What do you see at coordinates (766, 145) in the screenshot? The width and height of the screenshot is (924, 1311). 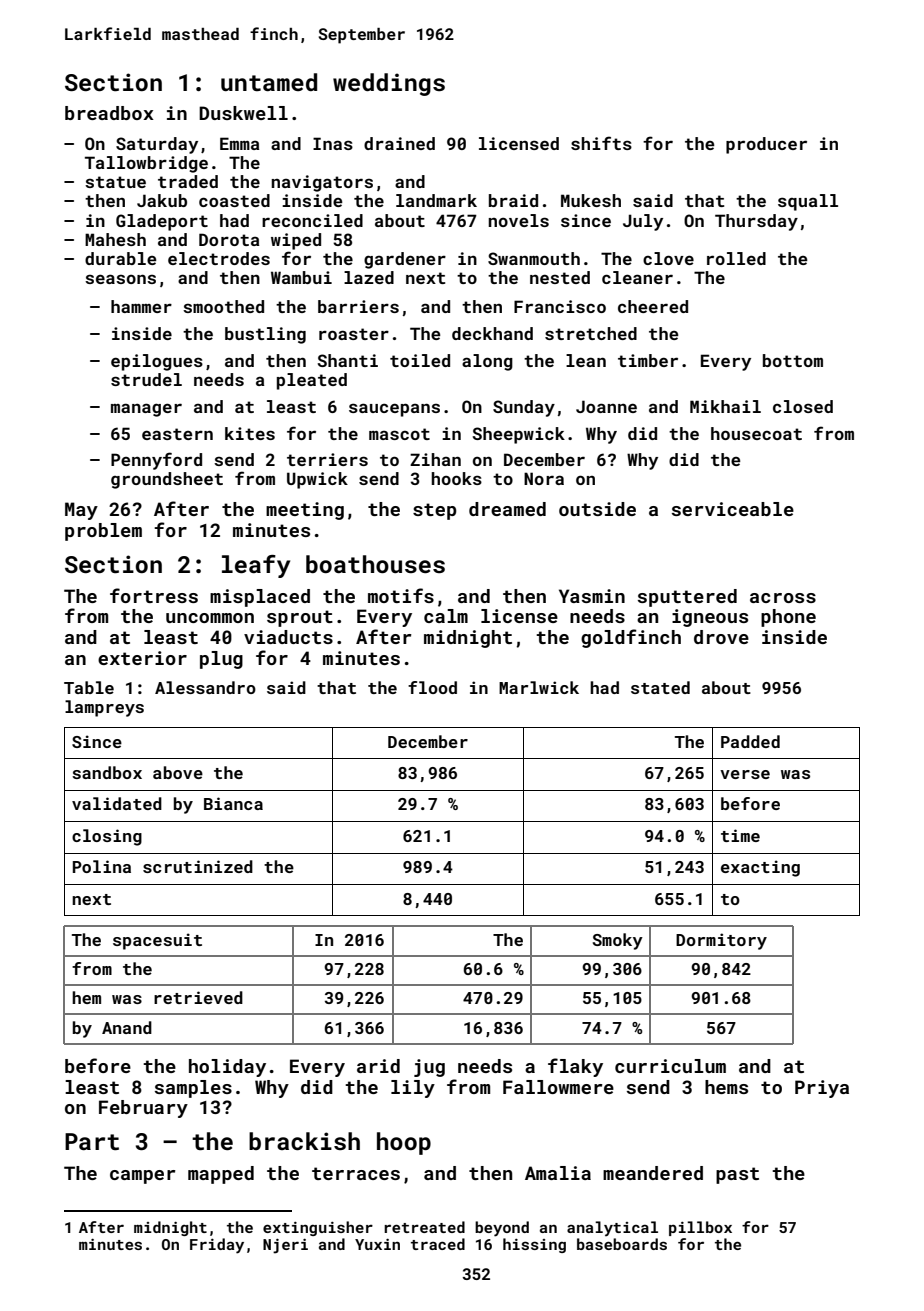 I see `producer` at bounding box center [766, 145].
